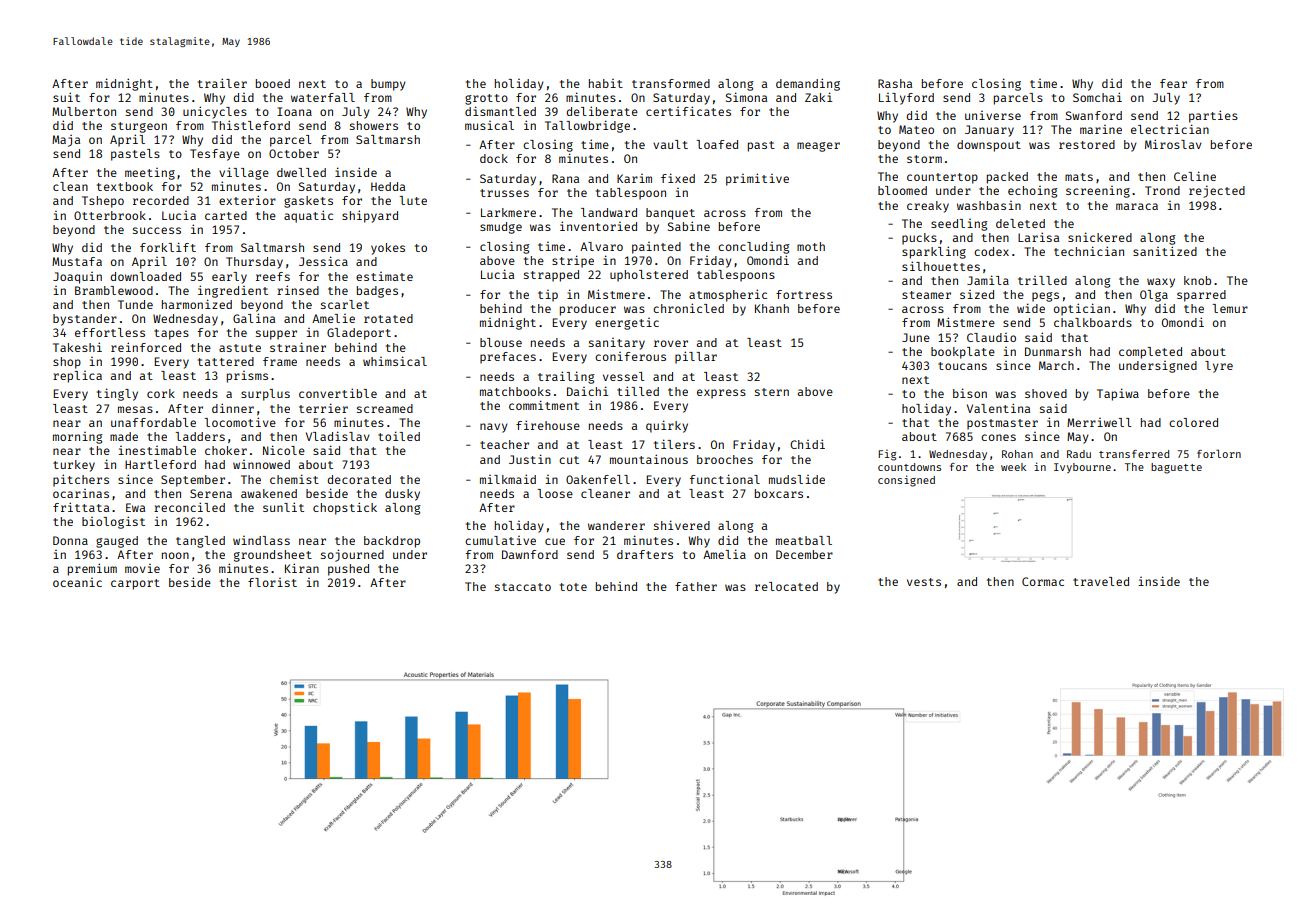 The image size is (1308, 924). What do you see at coordinates (124, 436) in the document?
I see `made` at bounding box center [124, 436].
